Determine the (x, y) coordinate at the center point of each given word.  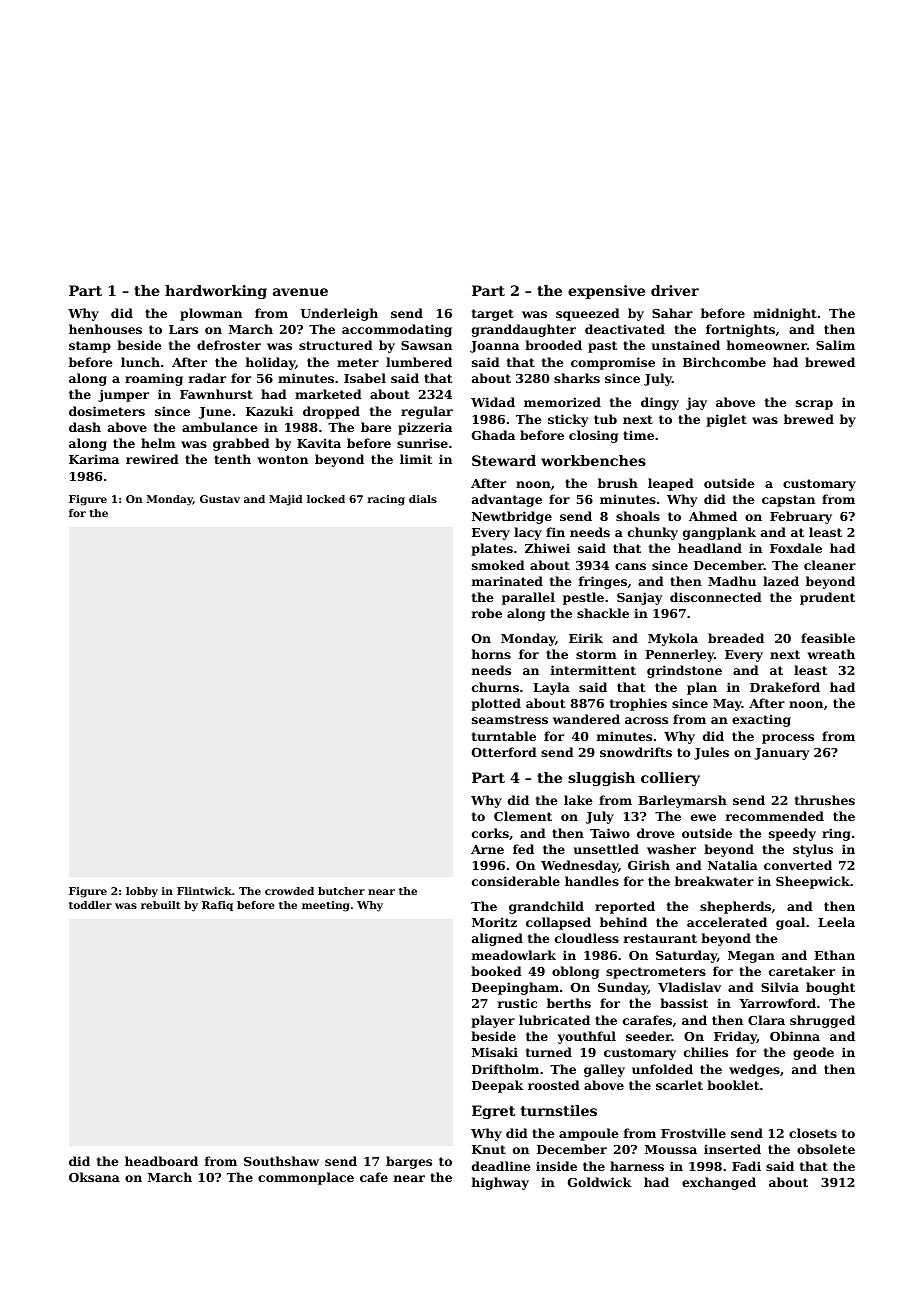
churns (495, 687)
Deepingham (515, 988)
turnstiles (559, 1110)
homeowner (767, 345)
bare (376, 427)
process (788, 739)
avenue (300, 292)
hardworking (216, 292)
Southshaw (281, 1161)
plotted (496, 704)
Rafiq (217, 906)
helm (158, 443)
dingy (660, 403)
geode (813, 1053)
